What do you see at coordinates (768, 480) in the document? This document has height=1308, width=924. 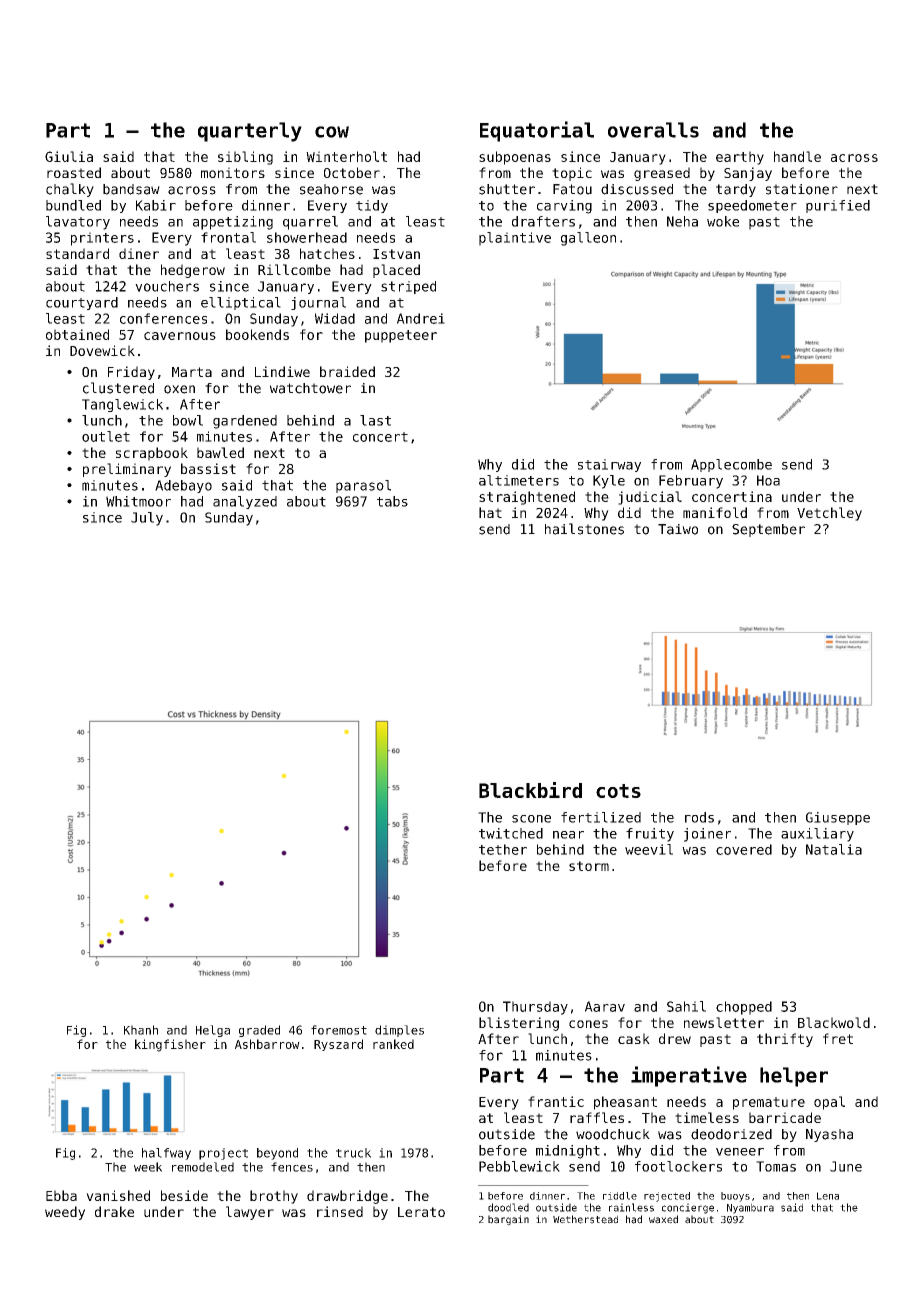 I see `Hoa` at bounding box center [768, 480].
